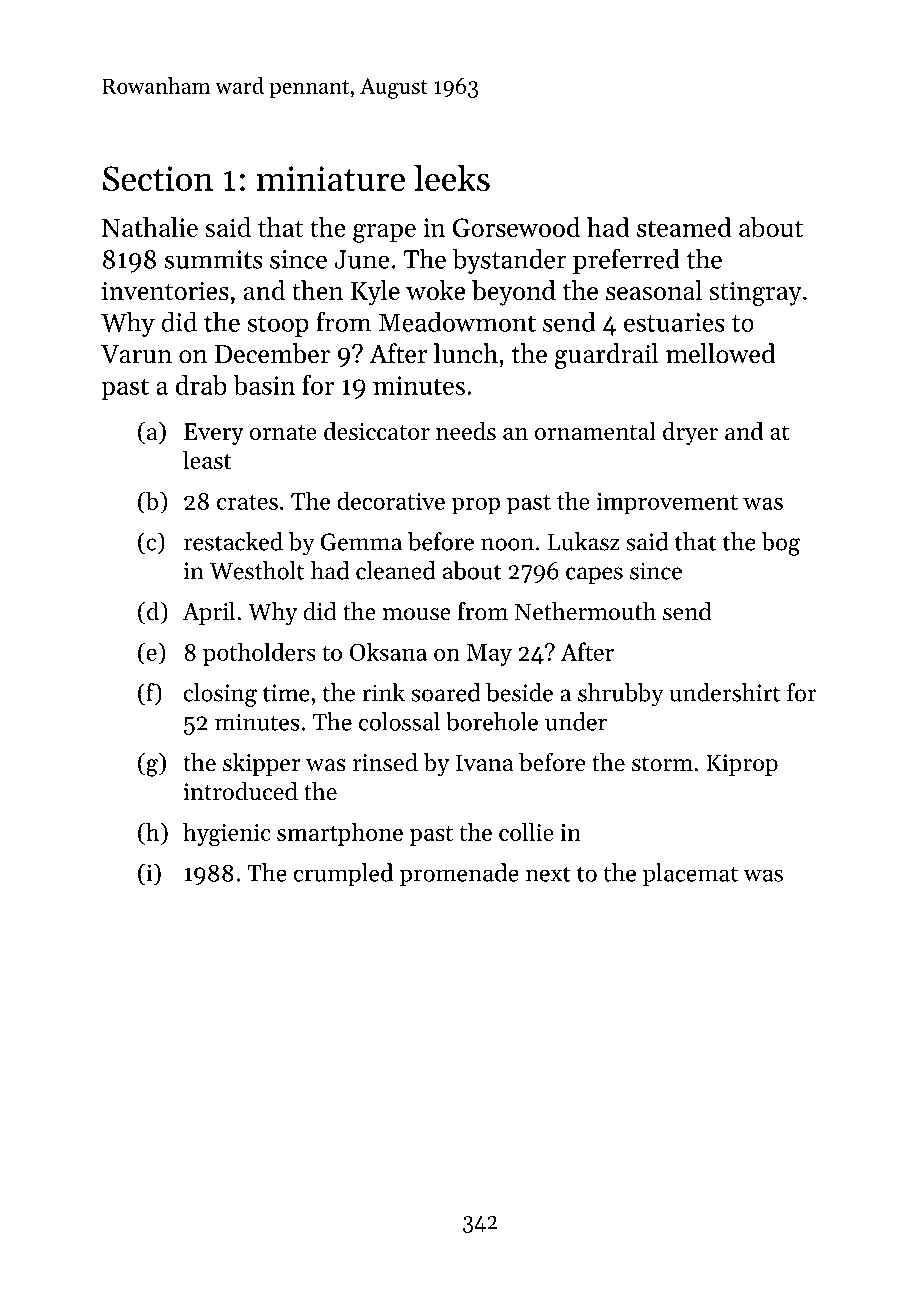  Describe the element at coordinates (674, 322) in the screenshot. I see `estuaries` at that location.
